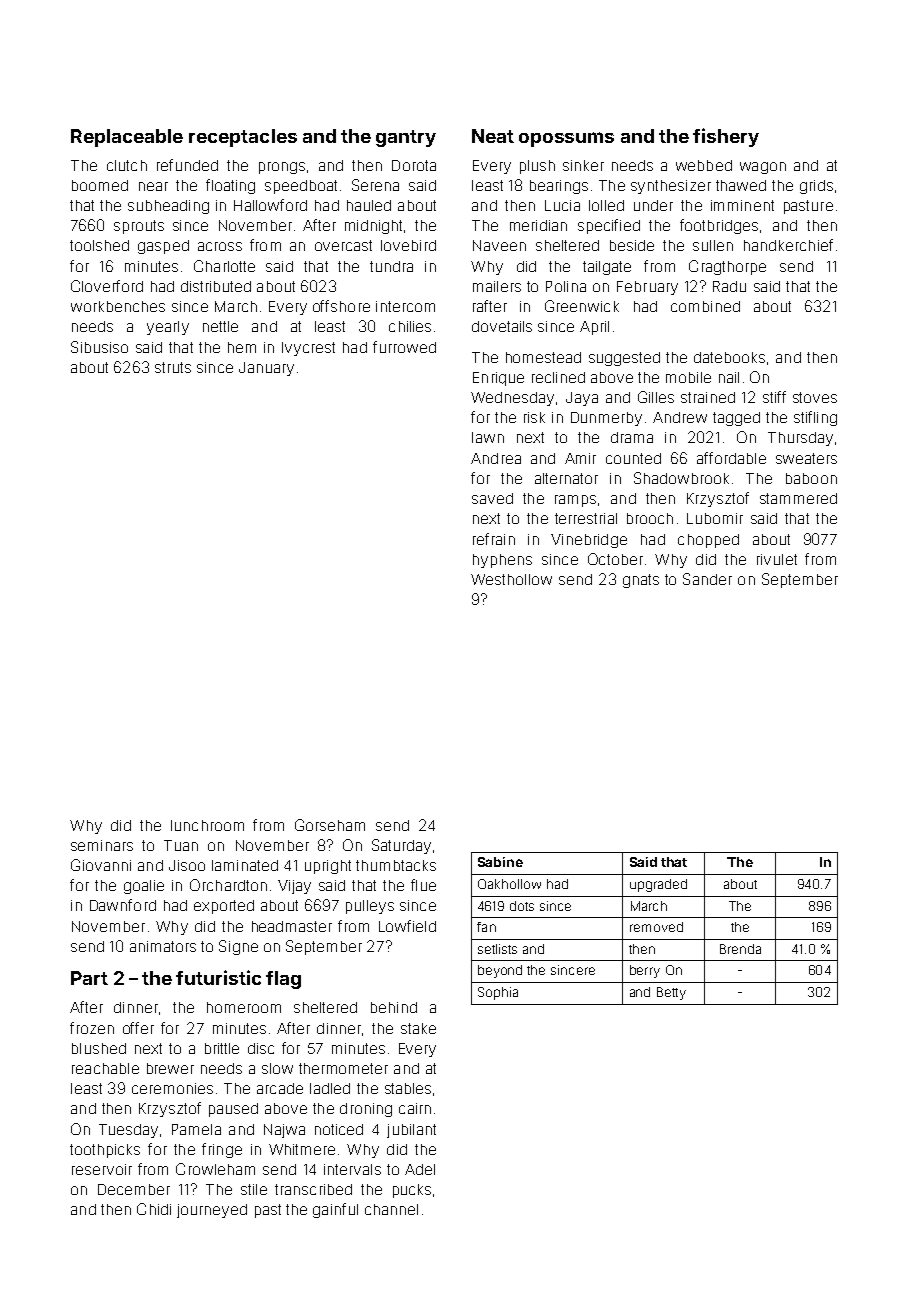  Describe the element at coordinates (511, 579) in the screenshot. I see `Westhollow` at that location.
